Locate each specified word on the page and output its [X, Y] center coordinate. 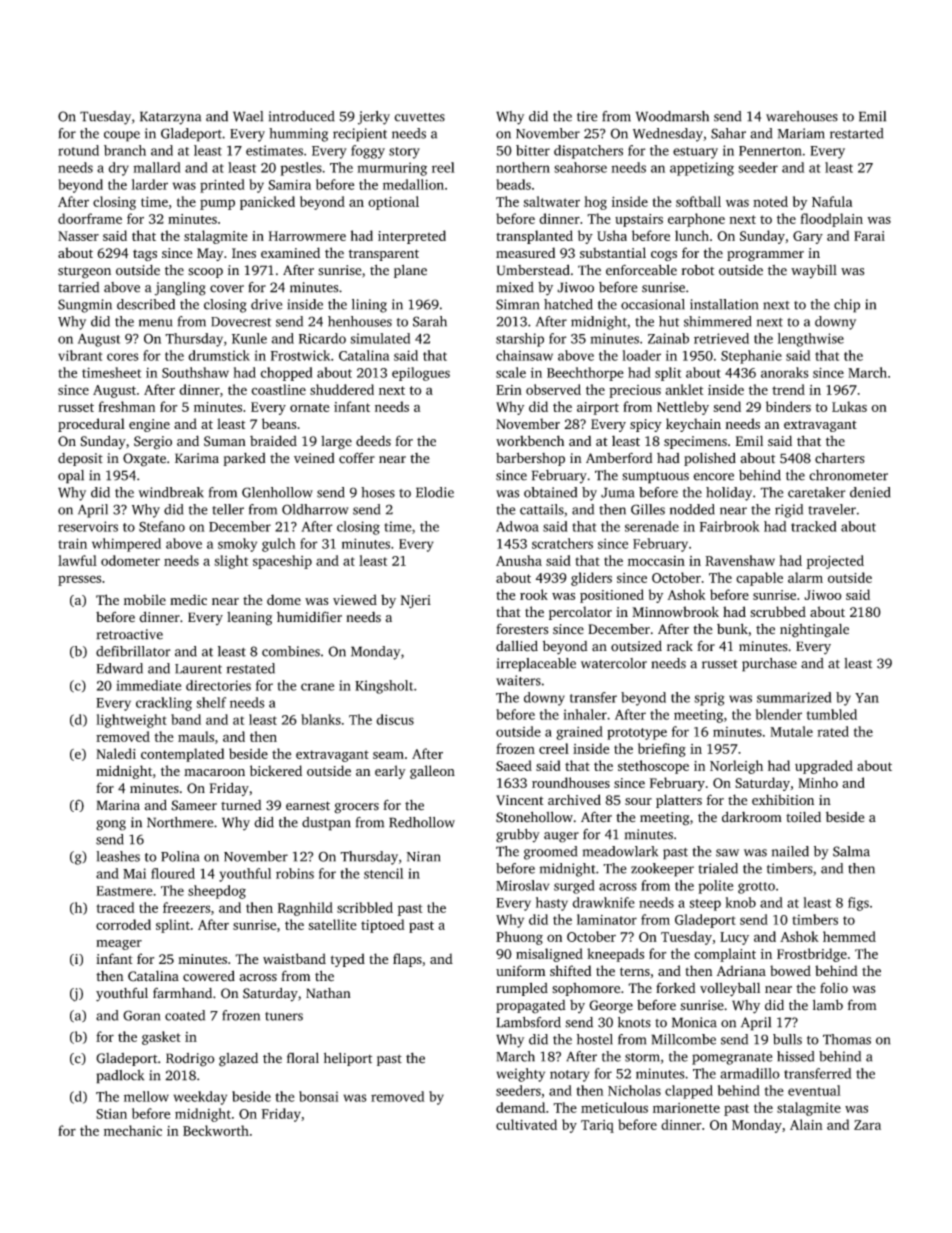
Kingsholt [384, 687]
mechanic [133, 1130]
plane [410, 271]
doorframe [90, 218]
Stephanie [751, 357]
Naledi [116, 753]
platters [679, 801]
